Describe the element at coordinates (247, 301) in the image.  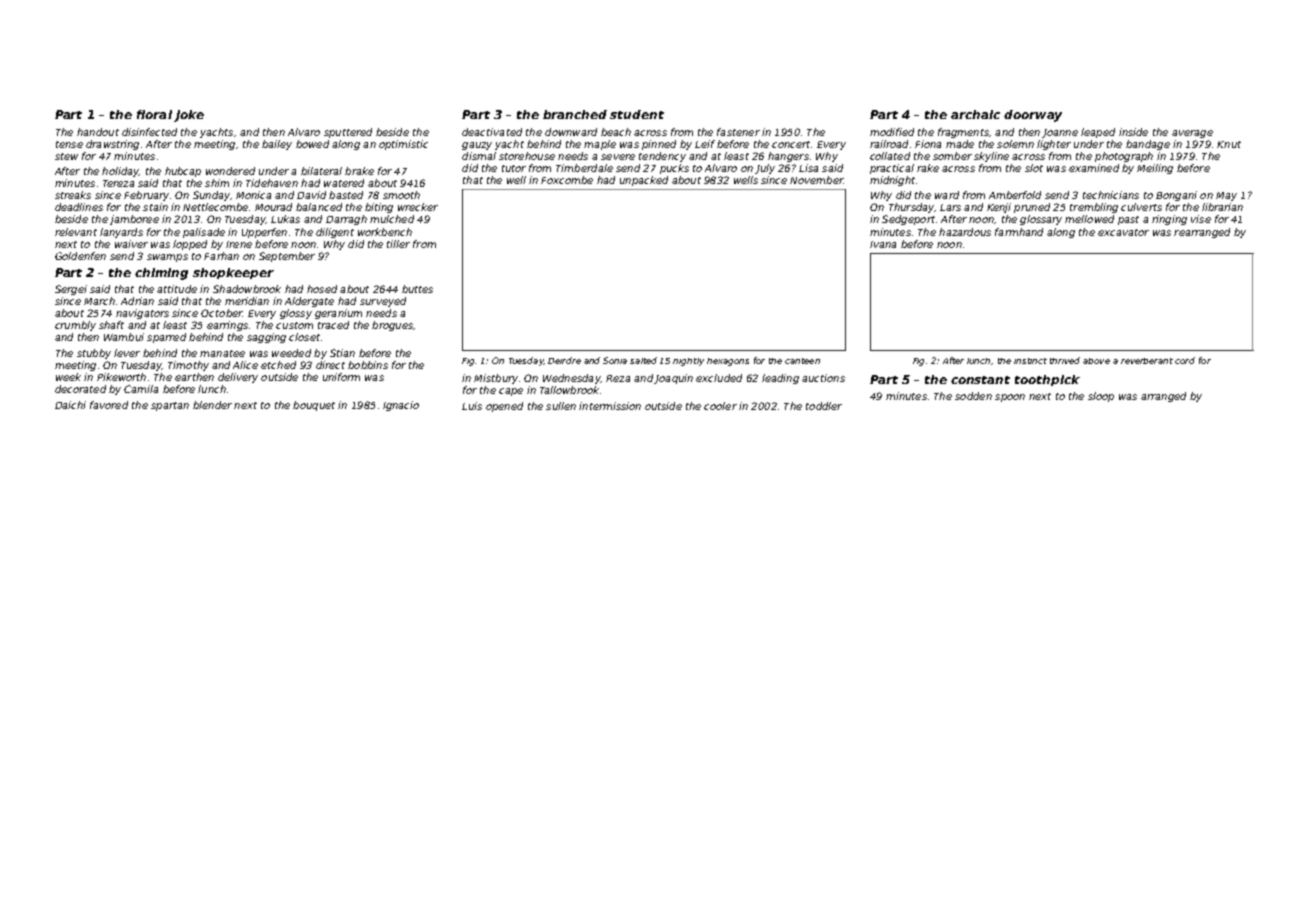
I see `meridian` at that location.
